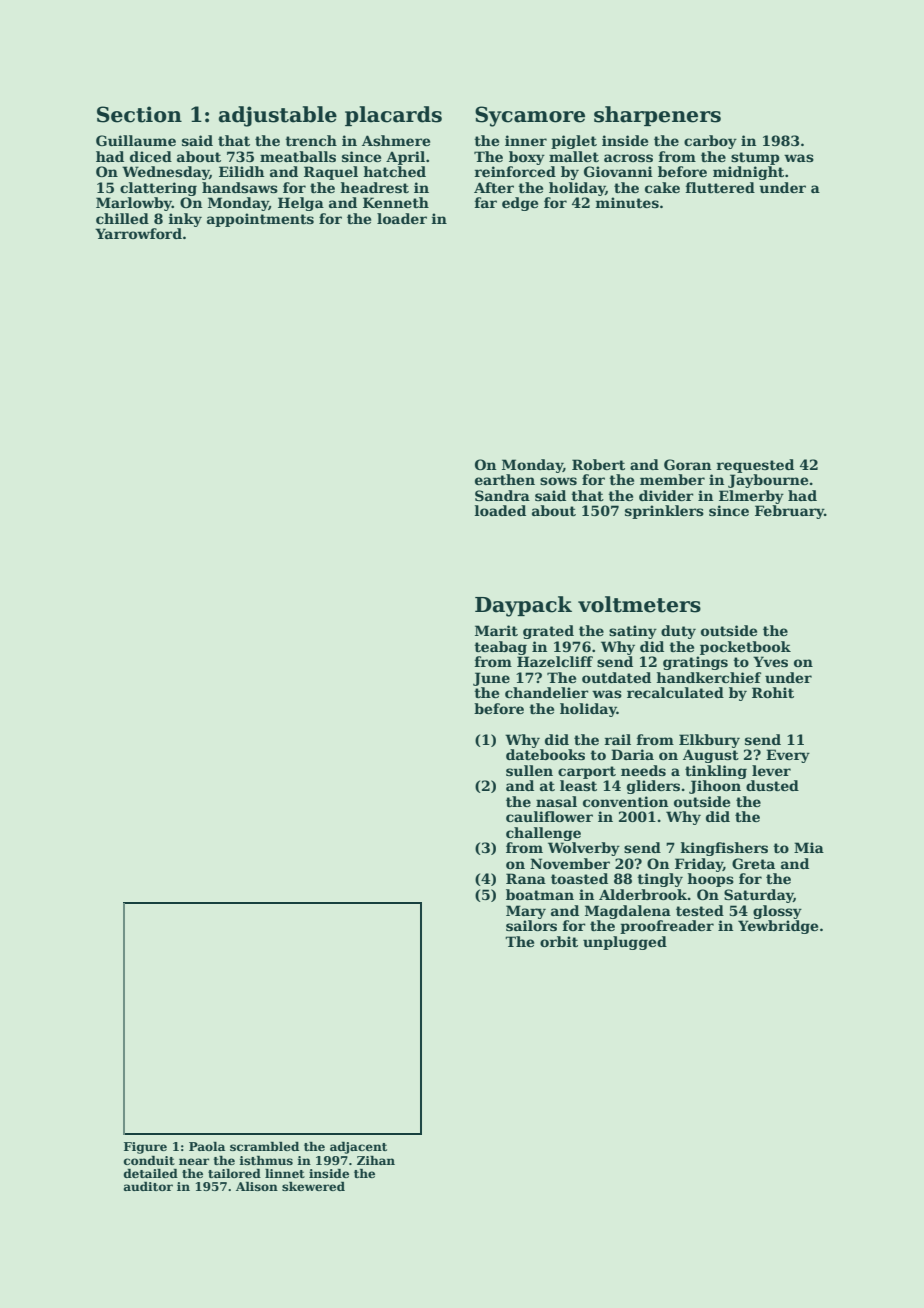 The height and width of the image is (1308, 924). What do you see at coordinates (139, 114) in the image?
I see `Section` at bounding box center [139, 114].
